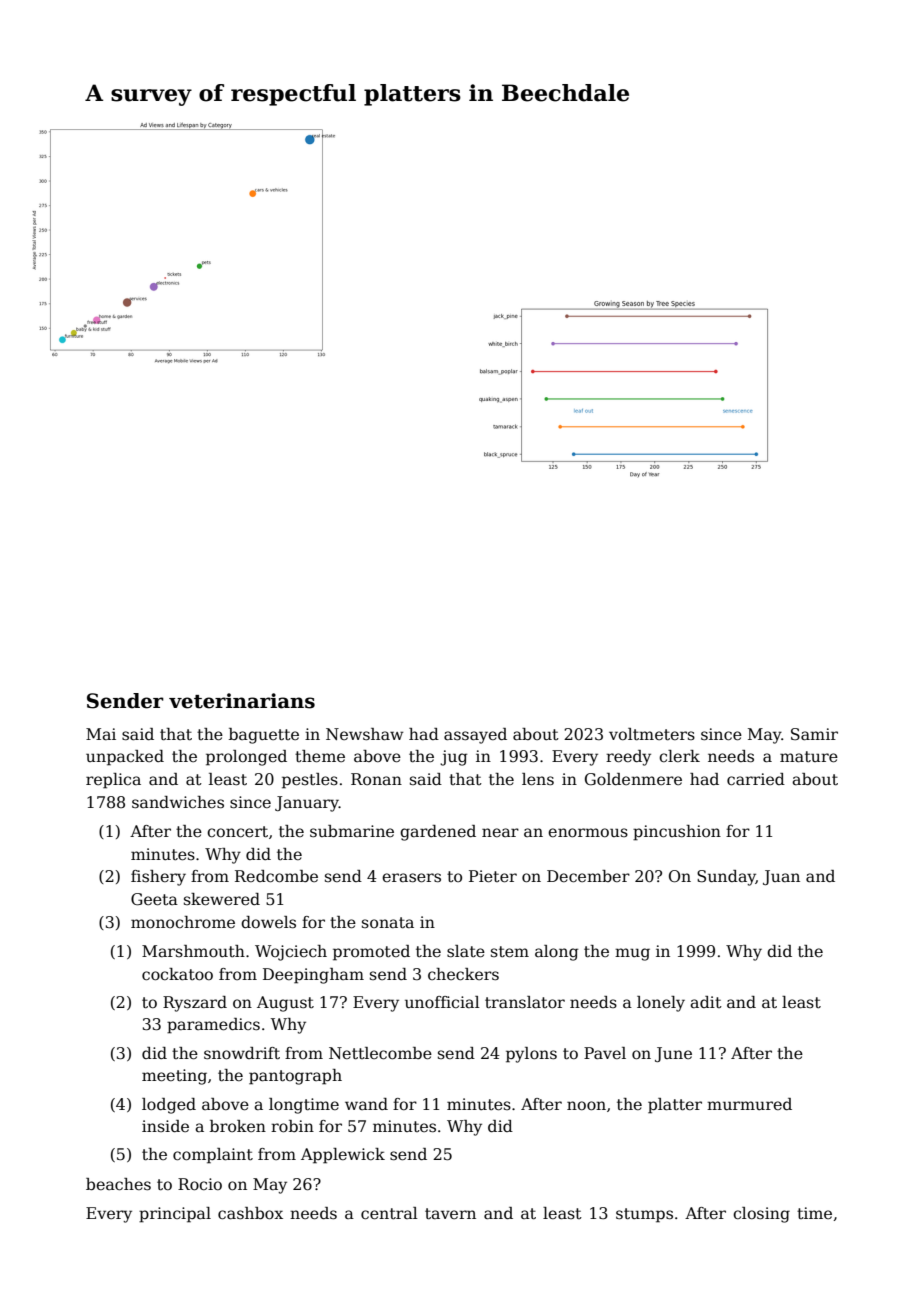  What do you see at coordinates (706, 1002) in the screenshot?
I see `adit` at bounding box center [706, 1002].
